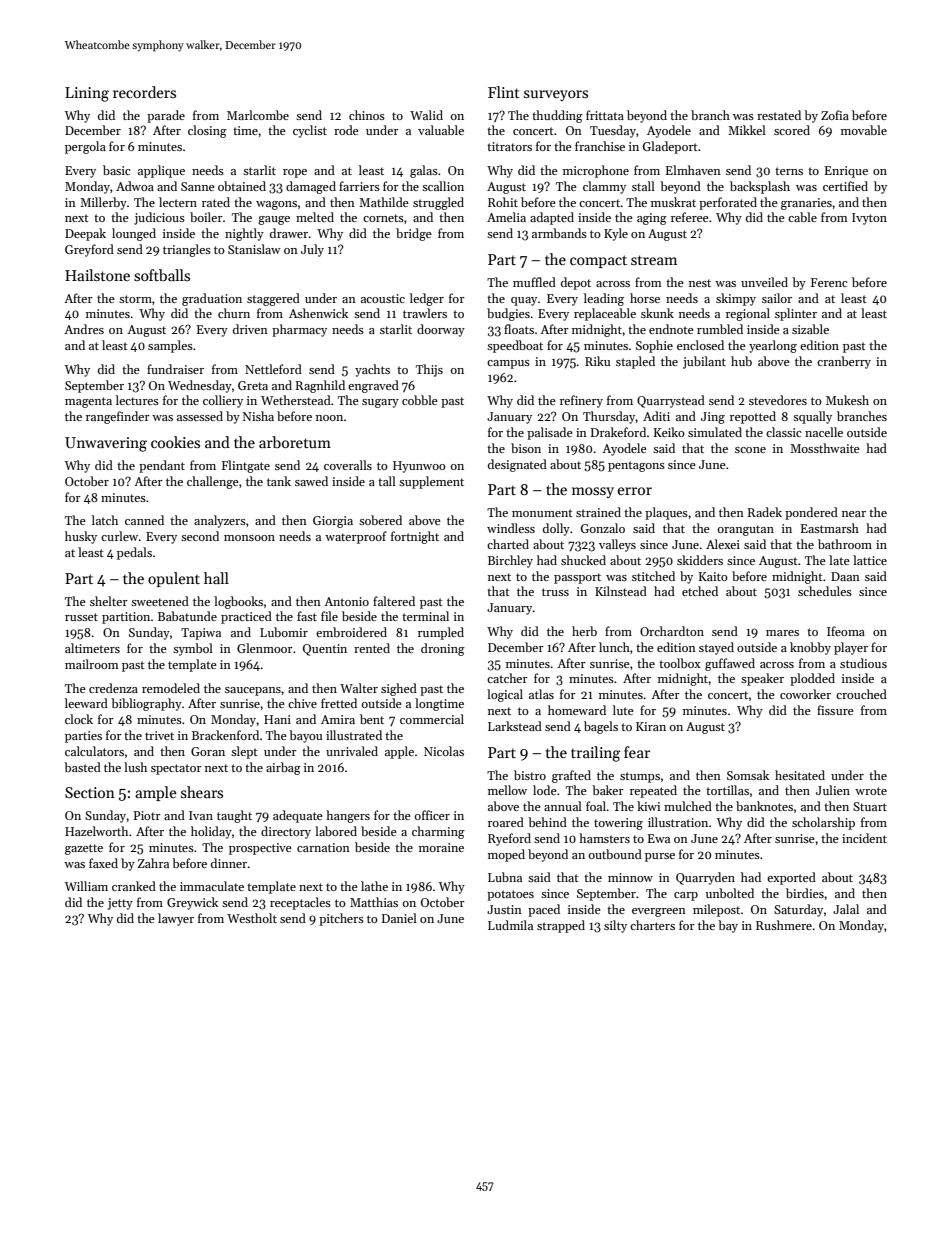  What do you see at coordinates (504, 909) in the page?
I see `Justin` at bounding box center [504, 909].
